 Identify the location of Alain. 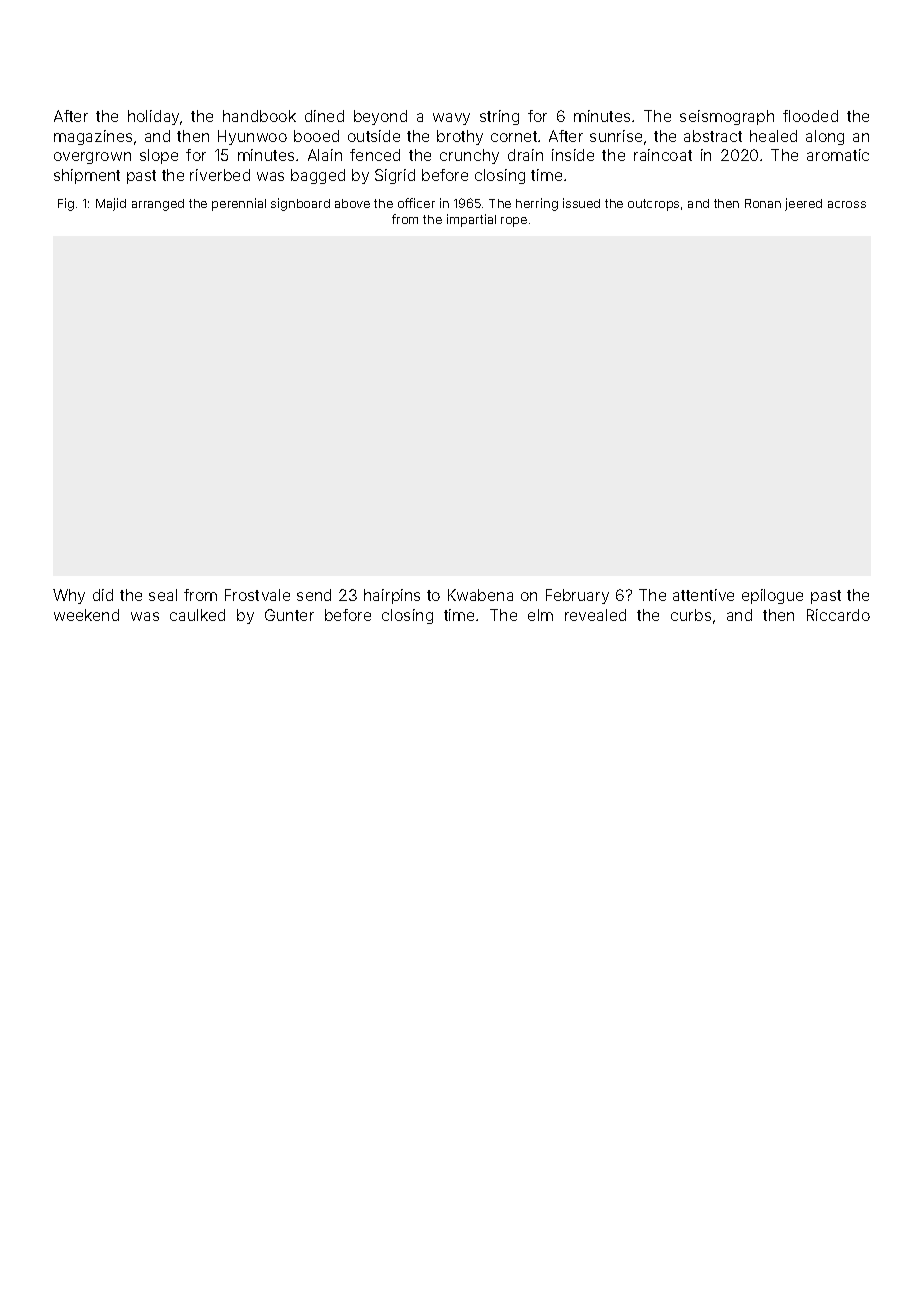
(325, 155).
